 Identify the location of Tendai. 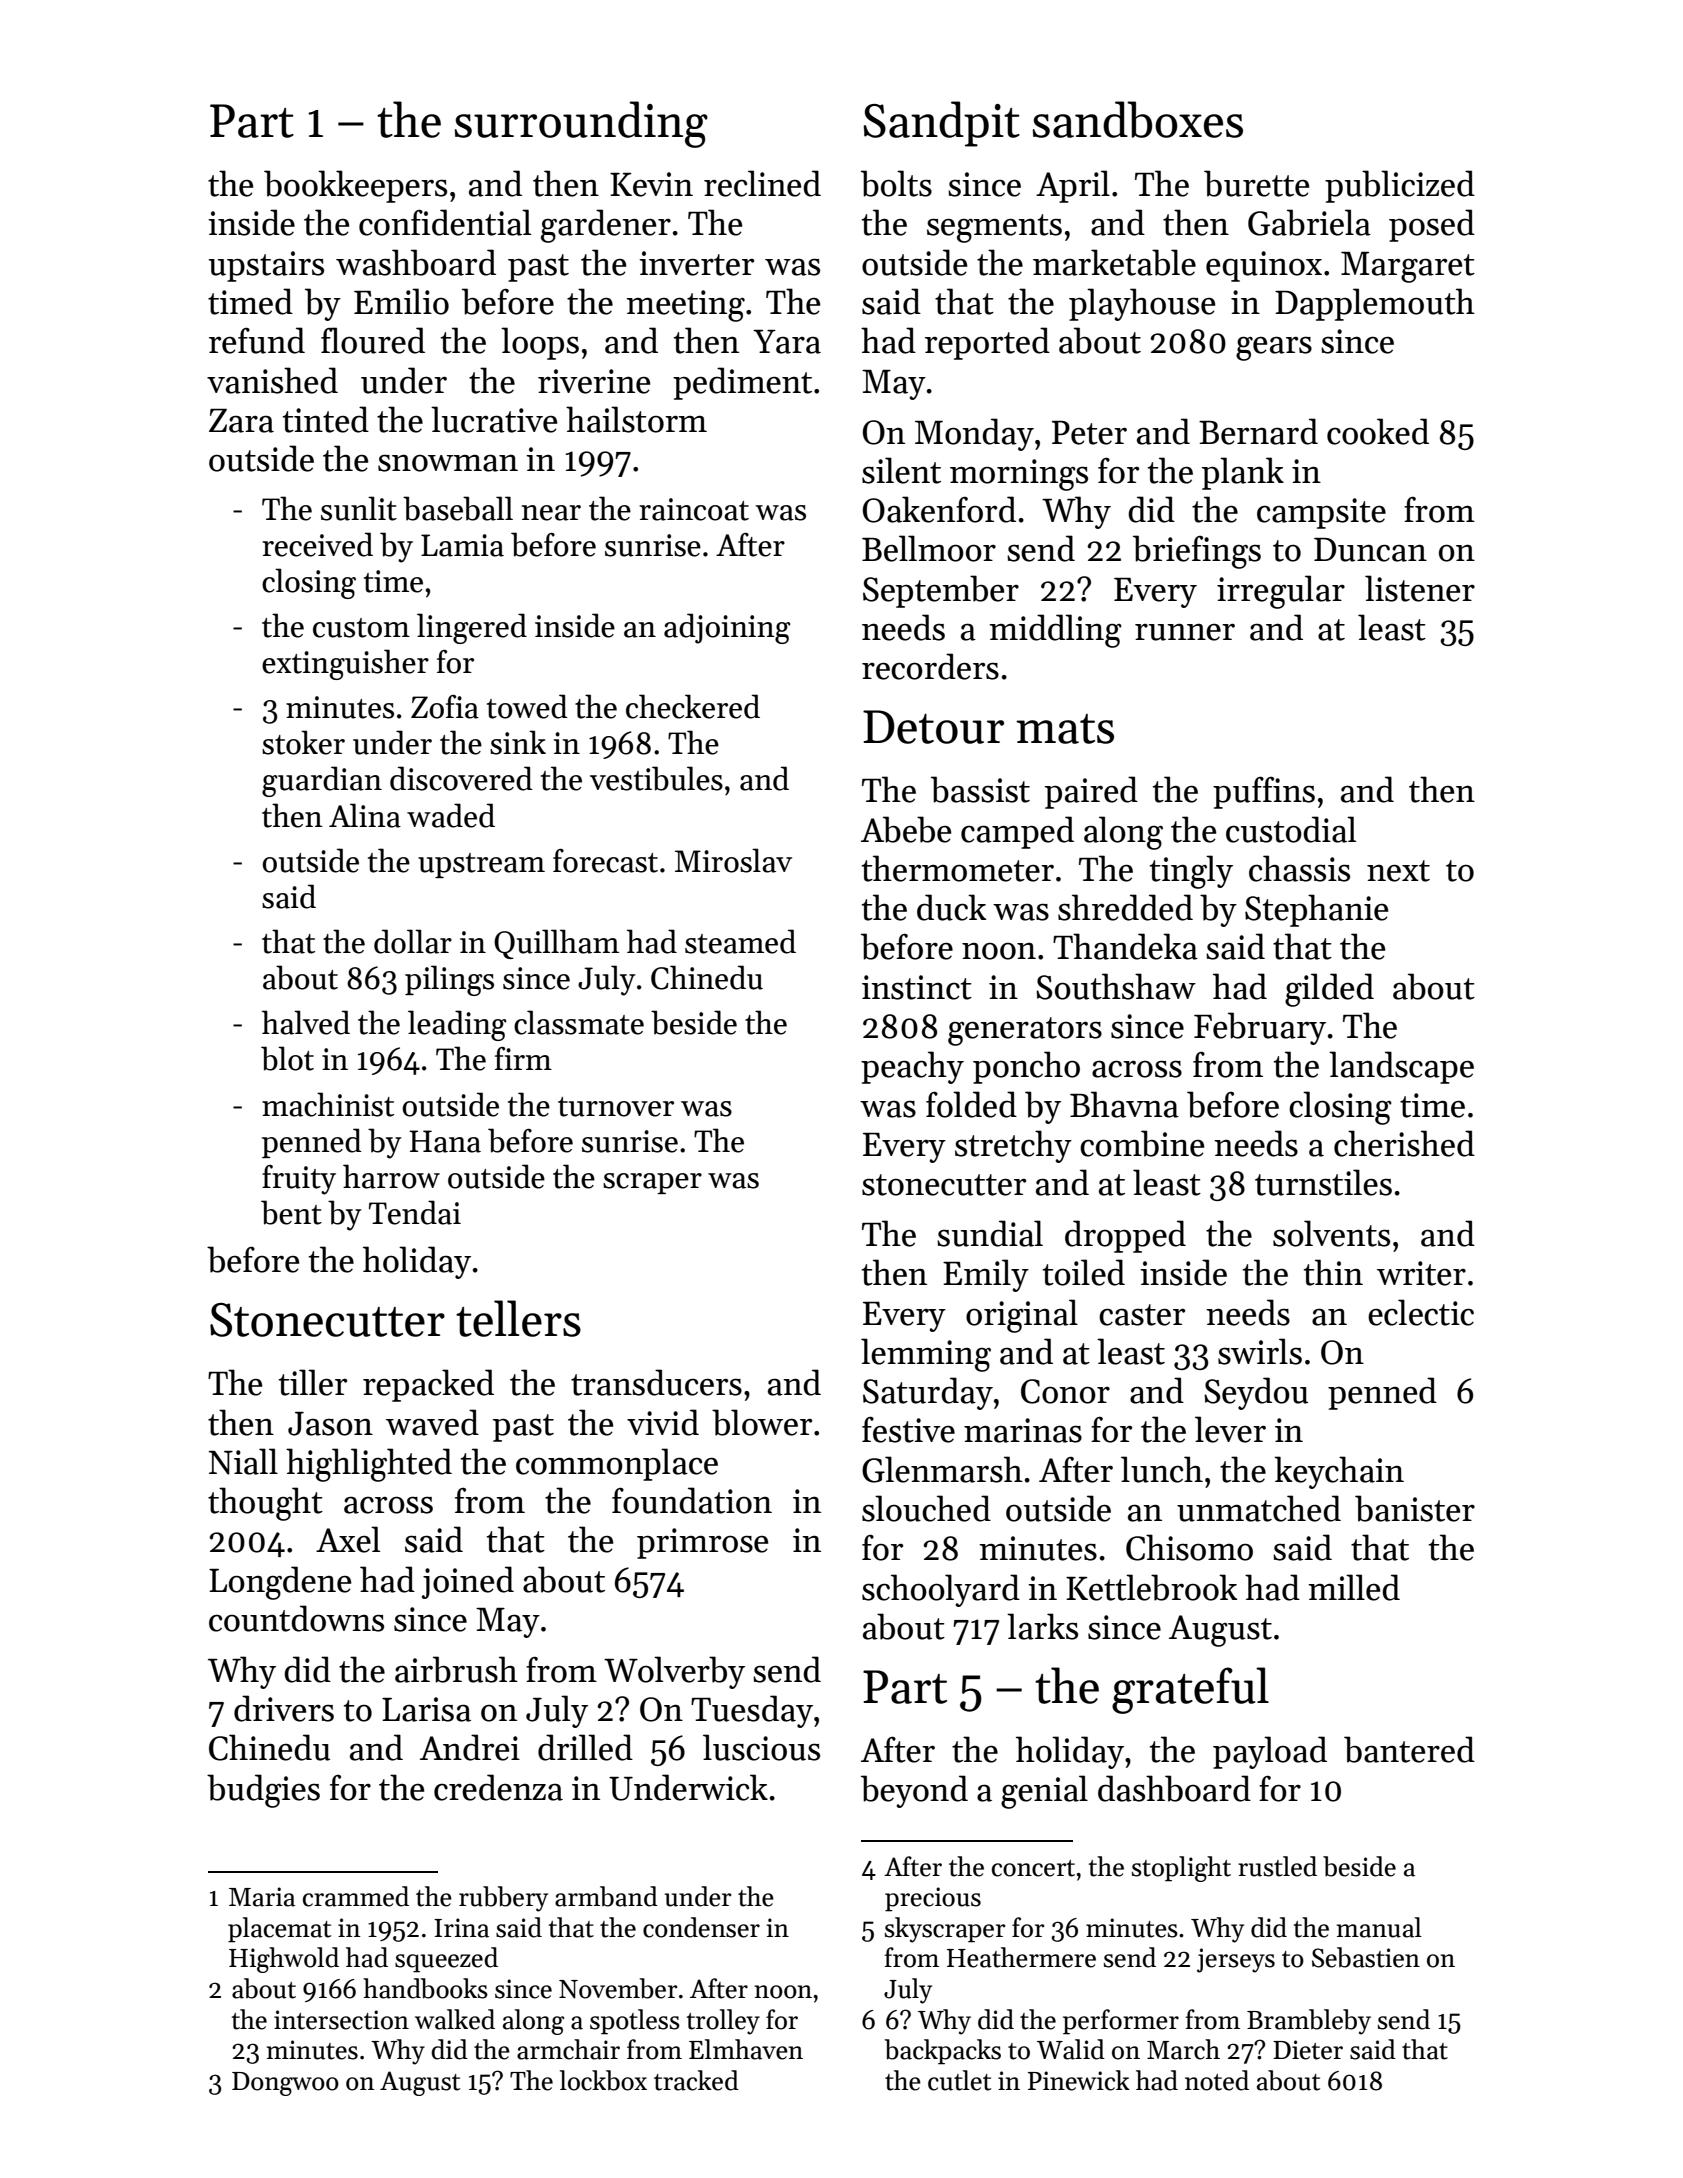
(415, 1212).
